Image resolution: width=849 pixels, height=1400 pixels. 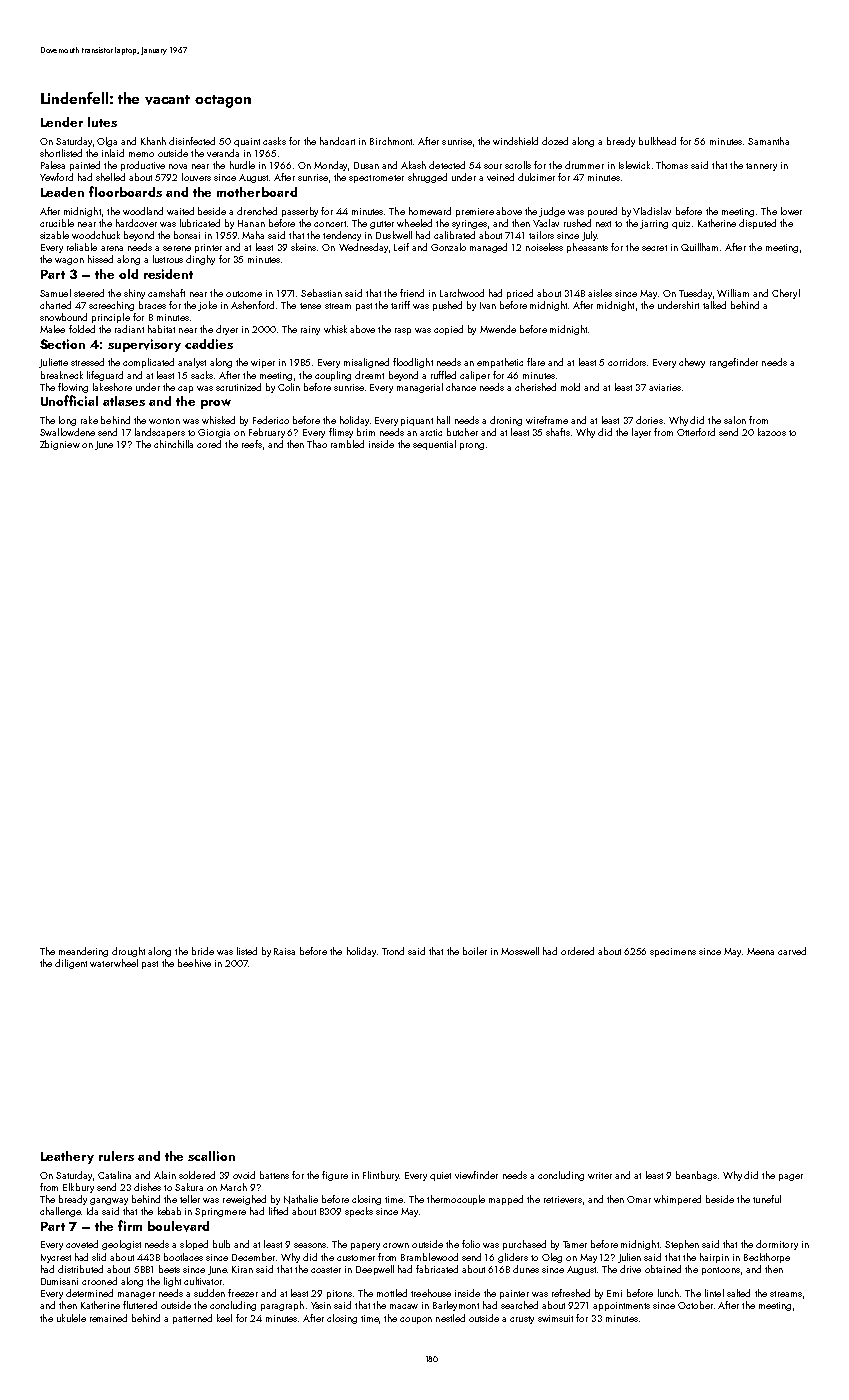 What do you see at coordinates (224, 1318) in the document?
I see `keel` at bounding box center [224, 1318].
